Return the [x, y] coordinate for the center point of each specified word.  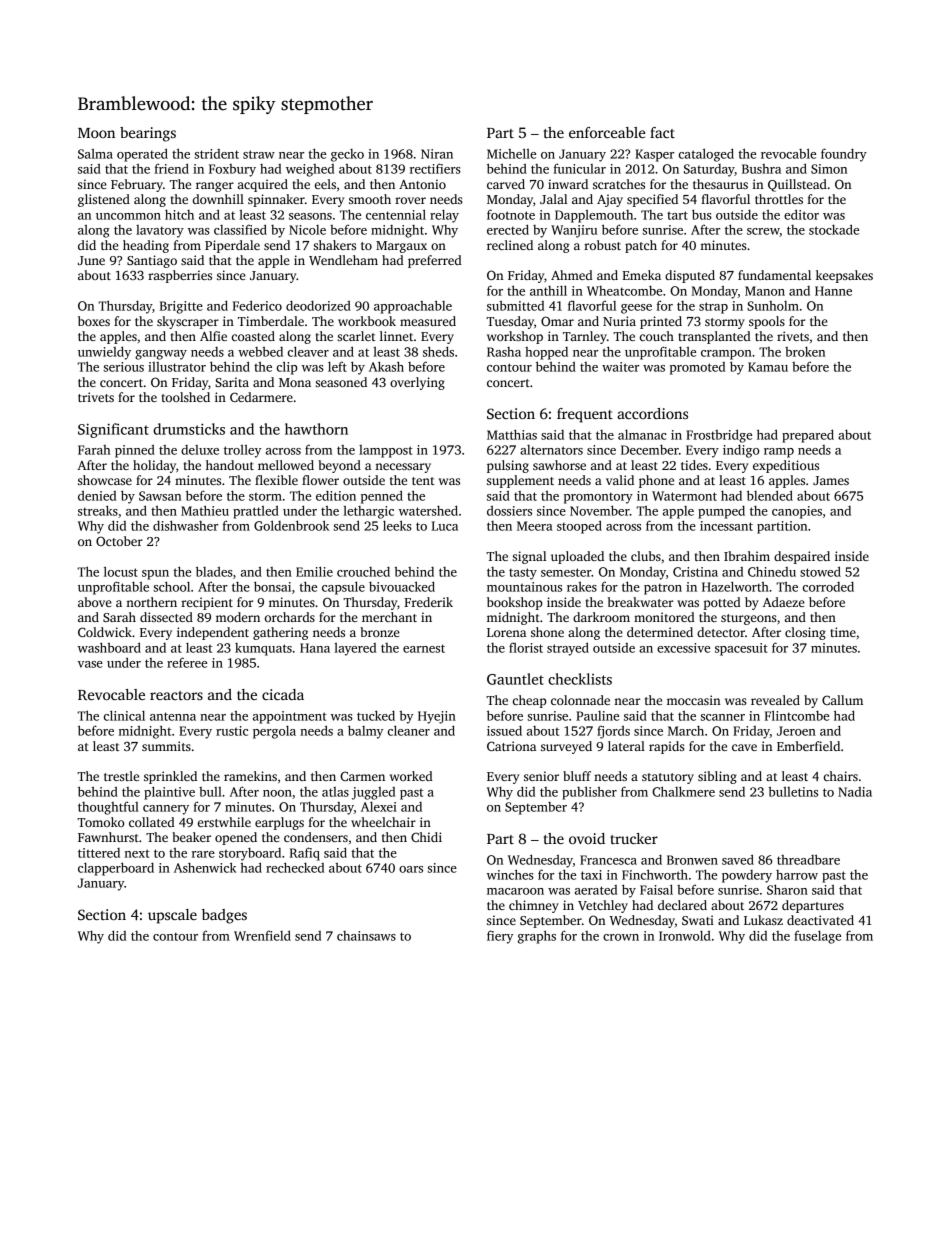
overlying [417, 383]
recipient [207, 603]
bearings [148, 134]
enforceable [607, 132]
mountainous [524, 587]
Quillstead [797, 185]
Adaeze [784, 602]
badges [224, 916]
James [831, 480]
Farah [94, 450]
